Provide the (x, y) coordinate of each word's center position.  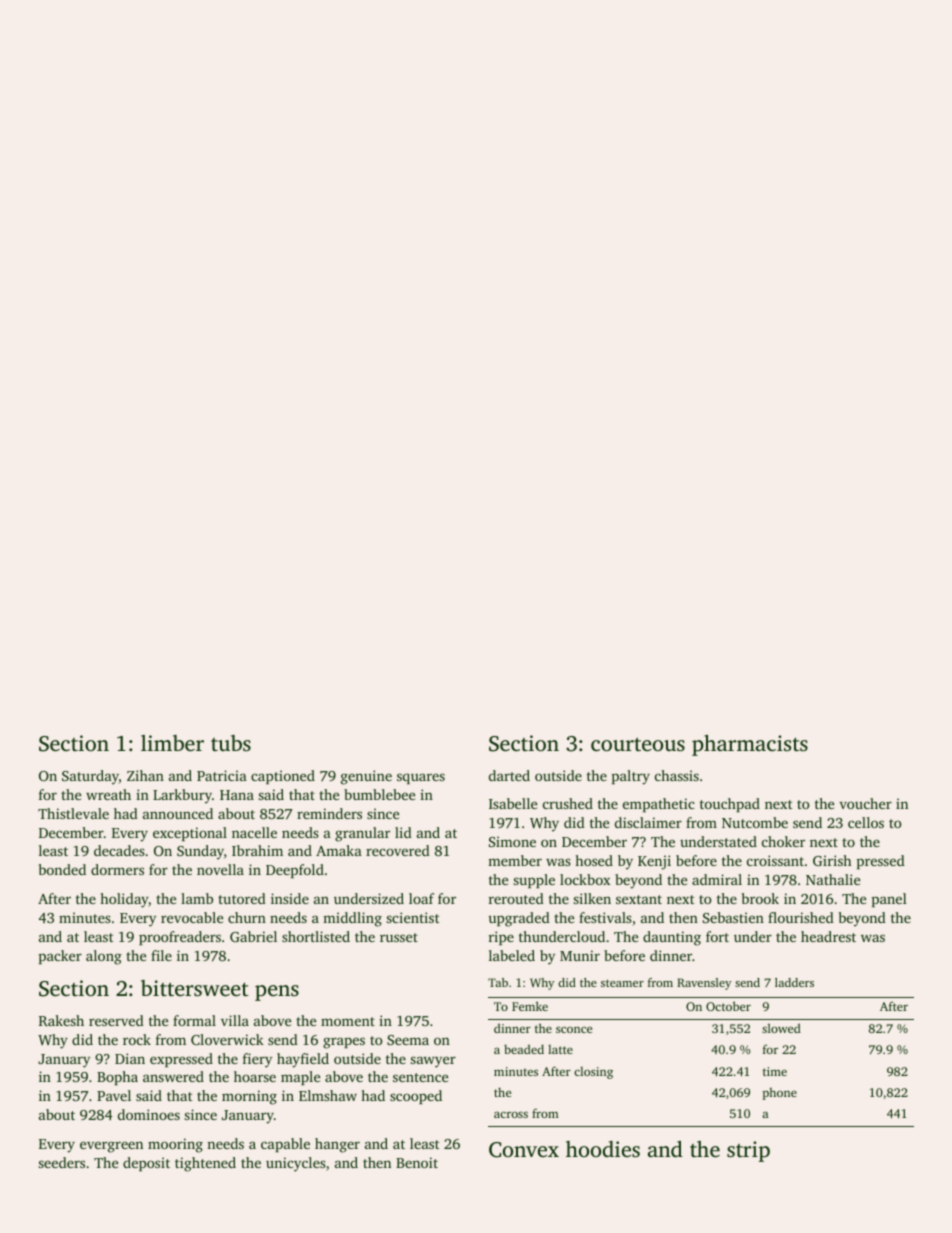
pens (277, 993)
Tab (498, 982)
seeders (62, 1162)
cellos (866, 822)
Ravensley (704, 984)
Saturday (90, 777)
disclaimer (648, 822)
